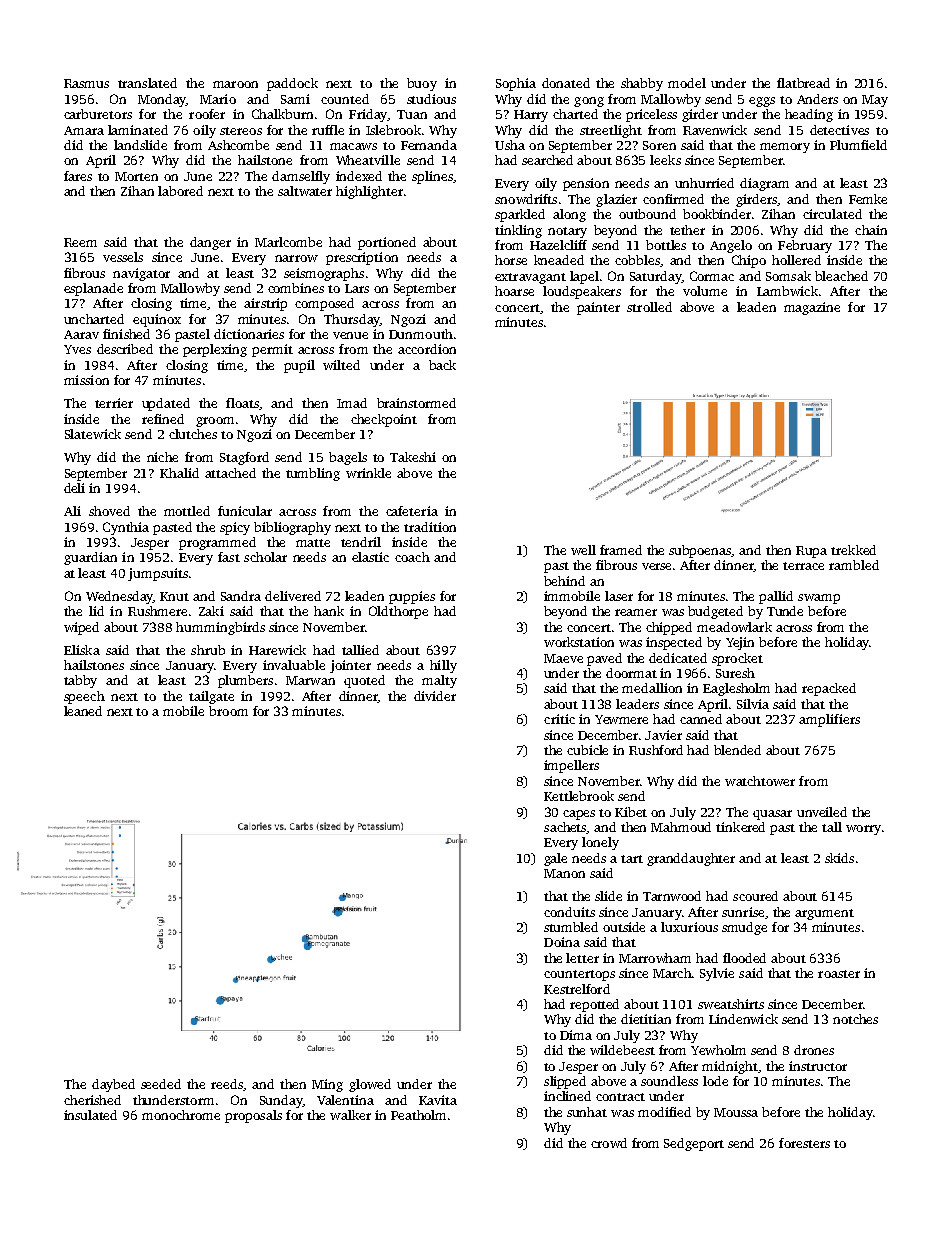 The height and width of the screenshot is (1233, 952). I want to click on searched, so click(547, 160).
